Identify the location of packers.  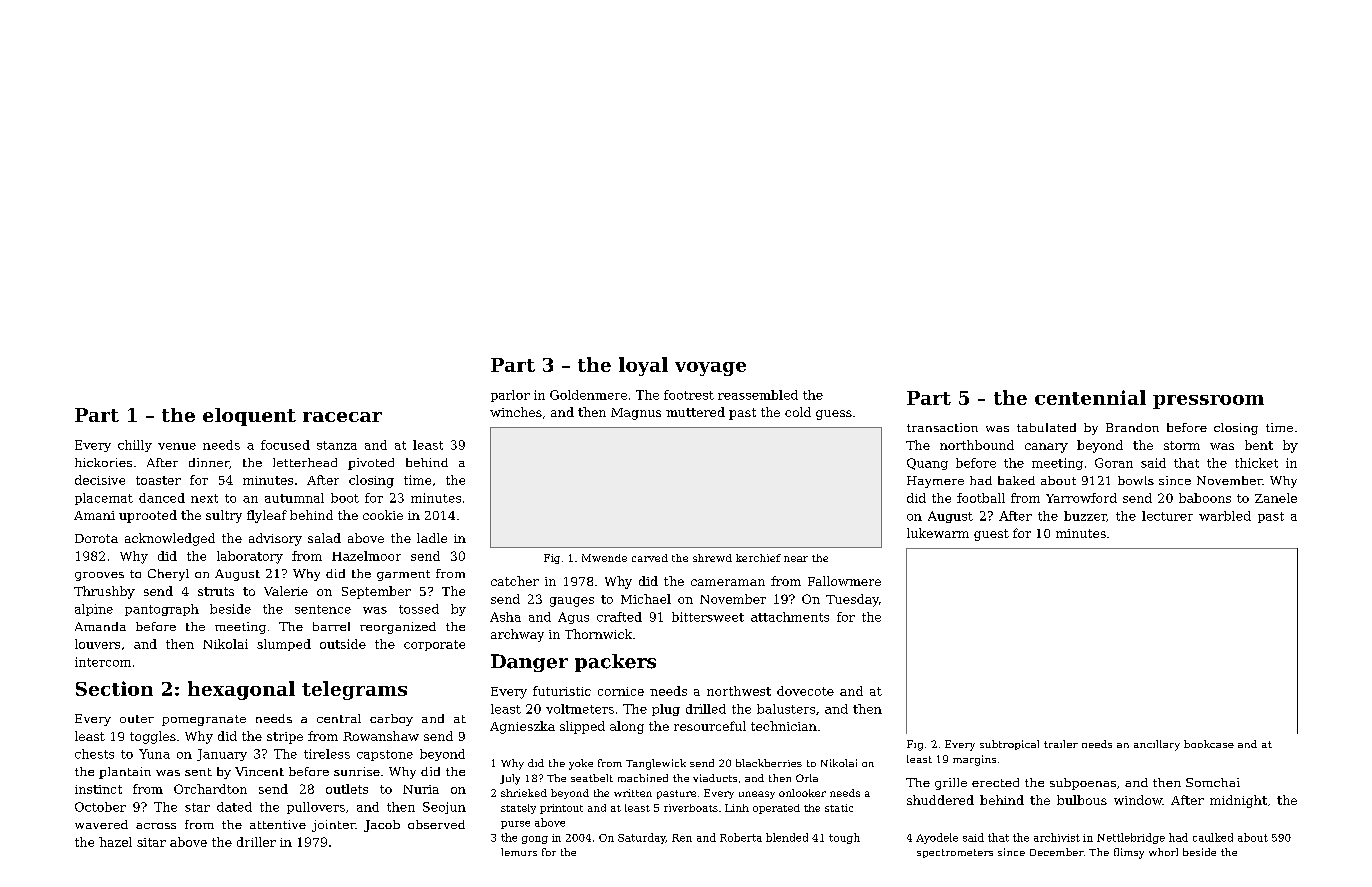
(615, 663).
